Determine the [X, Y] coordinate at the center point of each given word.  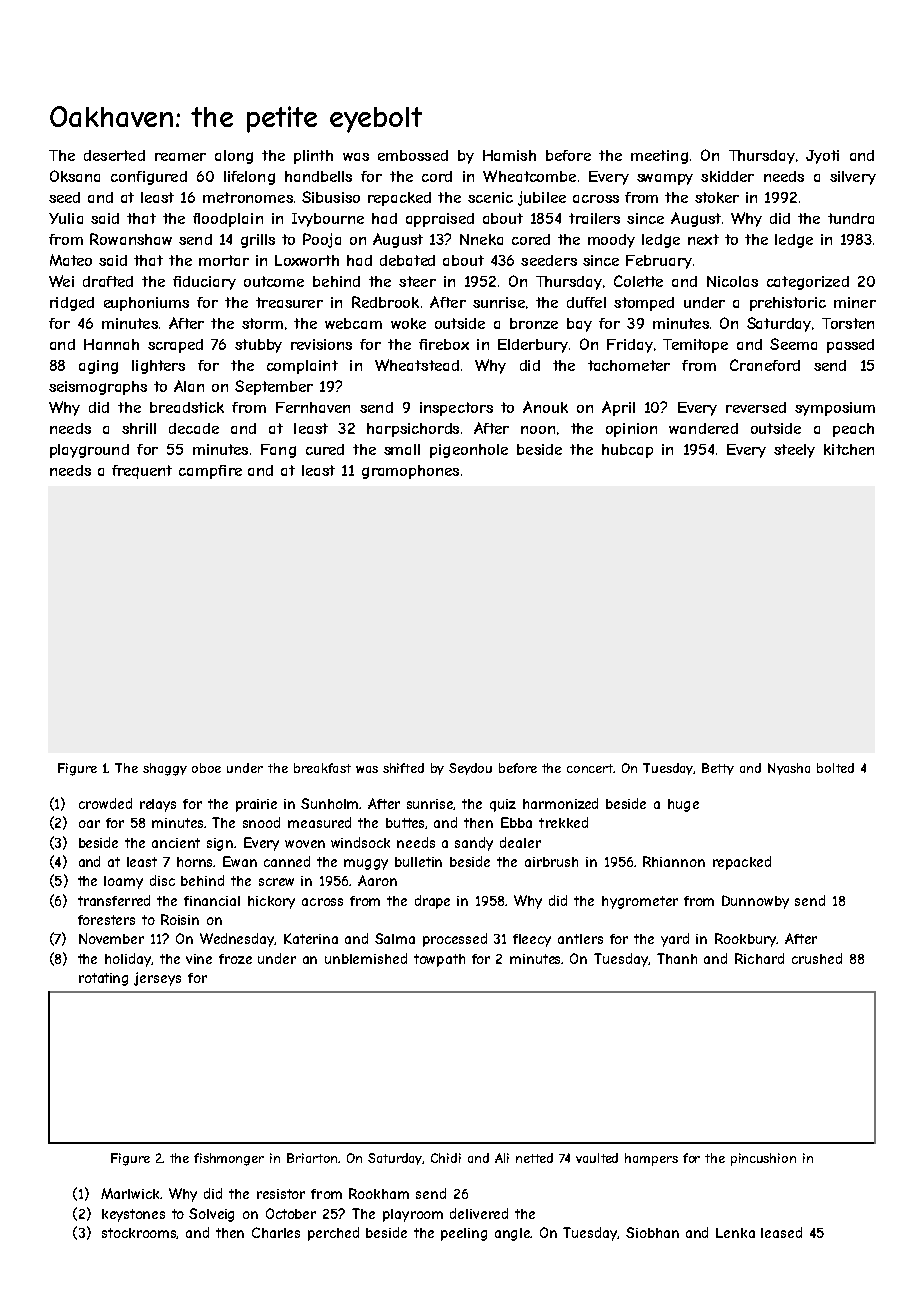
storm [262, 323]
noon [538, 430]
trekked [563, 822]
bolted [835, 768]
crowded [105, 803]
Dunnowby [755, 902]
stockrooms [139, 1233]
